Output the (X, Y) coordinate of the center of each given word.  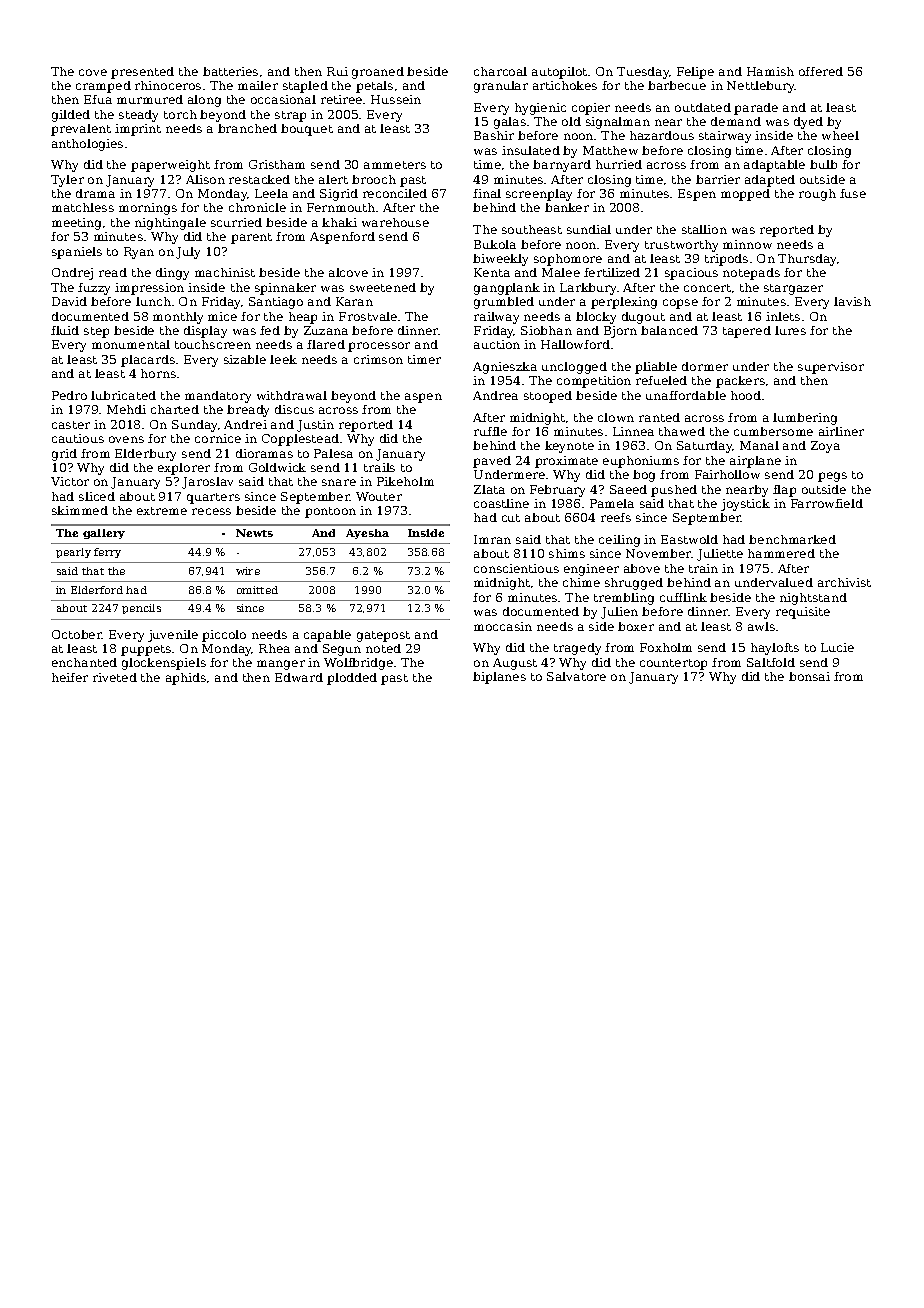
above (642, 568)
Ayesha (367, 534)
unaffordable (686, 395)
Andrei (245, 424)
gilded (71, 116)
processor (379, 347)
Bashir (494, 135)
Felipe (695, 73)
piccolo (224, 636)
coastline (501, 503)
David (69, 301)
